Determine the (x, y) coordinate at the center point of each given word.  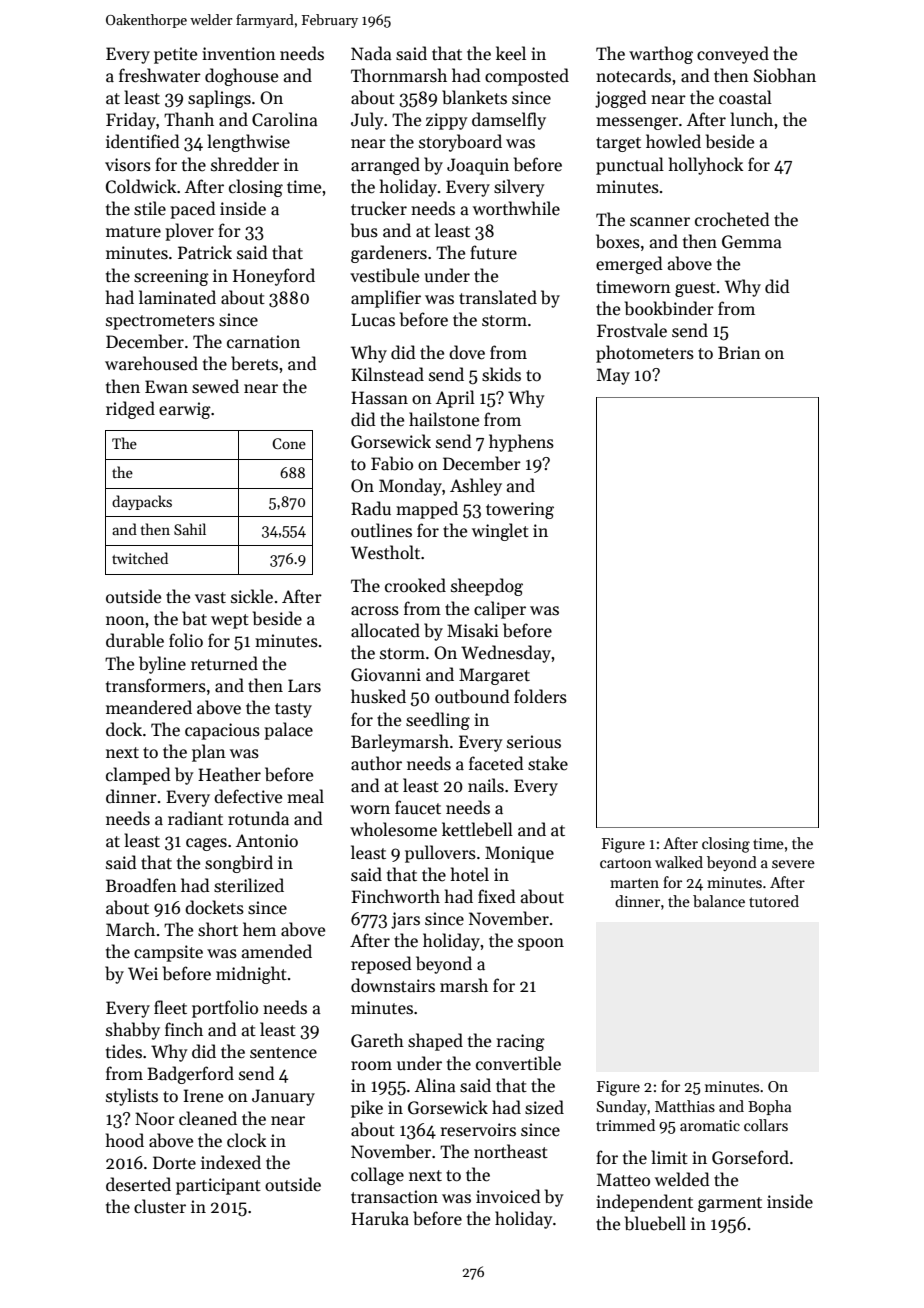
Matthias (685, 1106)
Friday (131, 121)
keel (511, 53)
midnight (251, 975)
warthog (661, 55)
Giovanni (386, 675)
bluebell (655, 1223)
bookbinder (669, 308)
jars (405, 920)
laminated (177, 297)
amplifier (386, 299)
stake (548, 763)
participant (218, 1186)
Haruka (380, 1218)
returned (224, 663)
